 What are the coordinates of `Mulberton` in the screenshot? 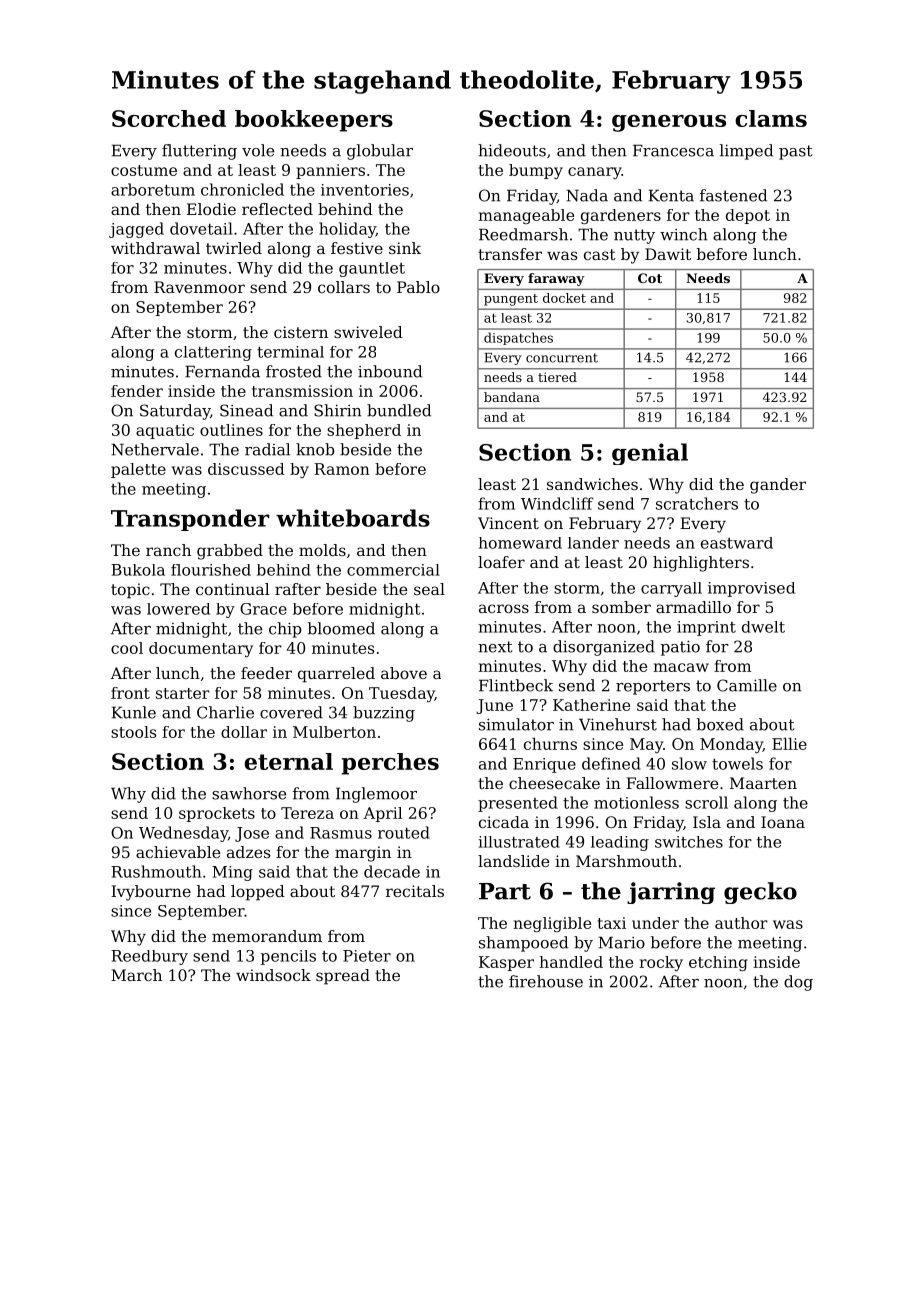 It's located at (334, 732).
